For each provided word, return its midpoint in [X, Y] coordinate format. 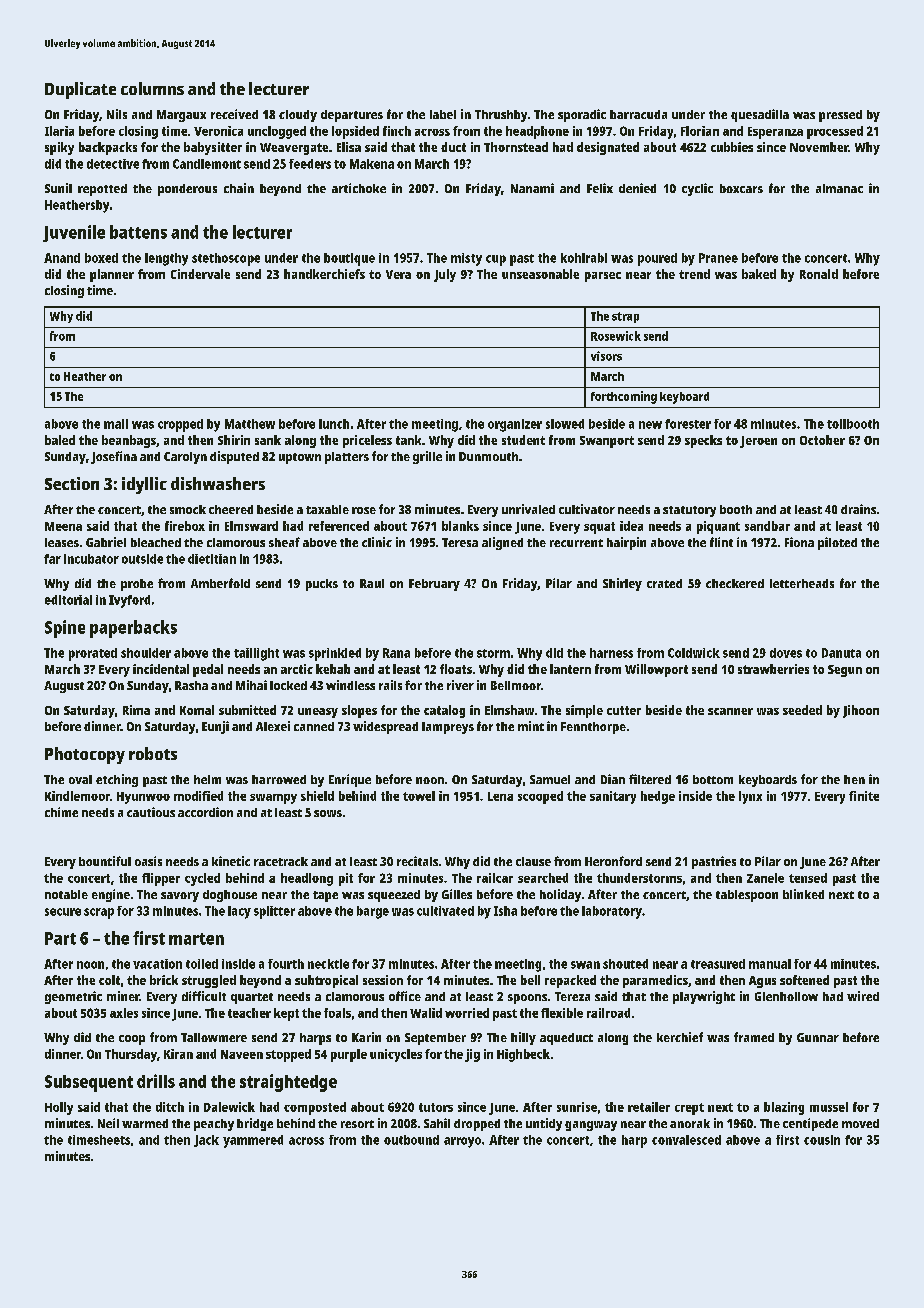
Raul [372, 583]
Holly [59, 1108]
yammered [253, 1141]
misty [466, 259]
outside [142, 559]
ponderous [187, 190]
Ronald [819, 274]
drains [858, 509]
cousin [822, 1140]
